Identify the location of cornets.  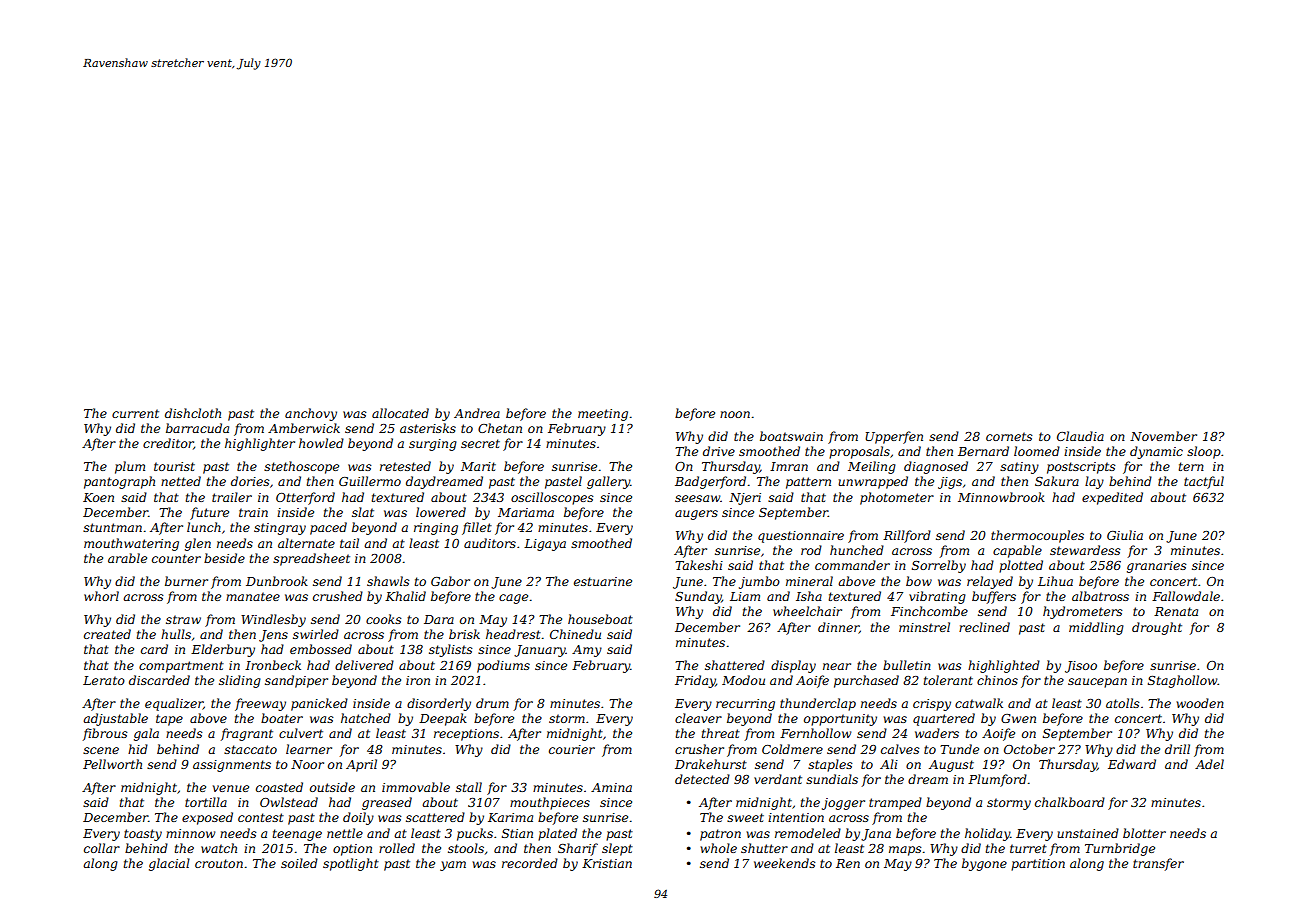
(1009, 436).
